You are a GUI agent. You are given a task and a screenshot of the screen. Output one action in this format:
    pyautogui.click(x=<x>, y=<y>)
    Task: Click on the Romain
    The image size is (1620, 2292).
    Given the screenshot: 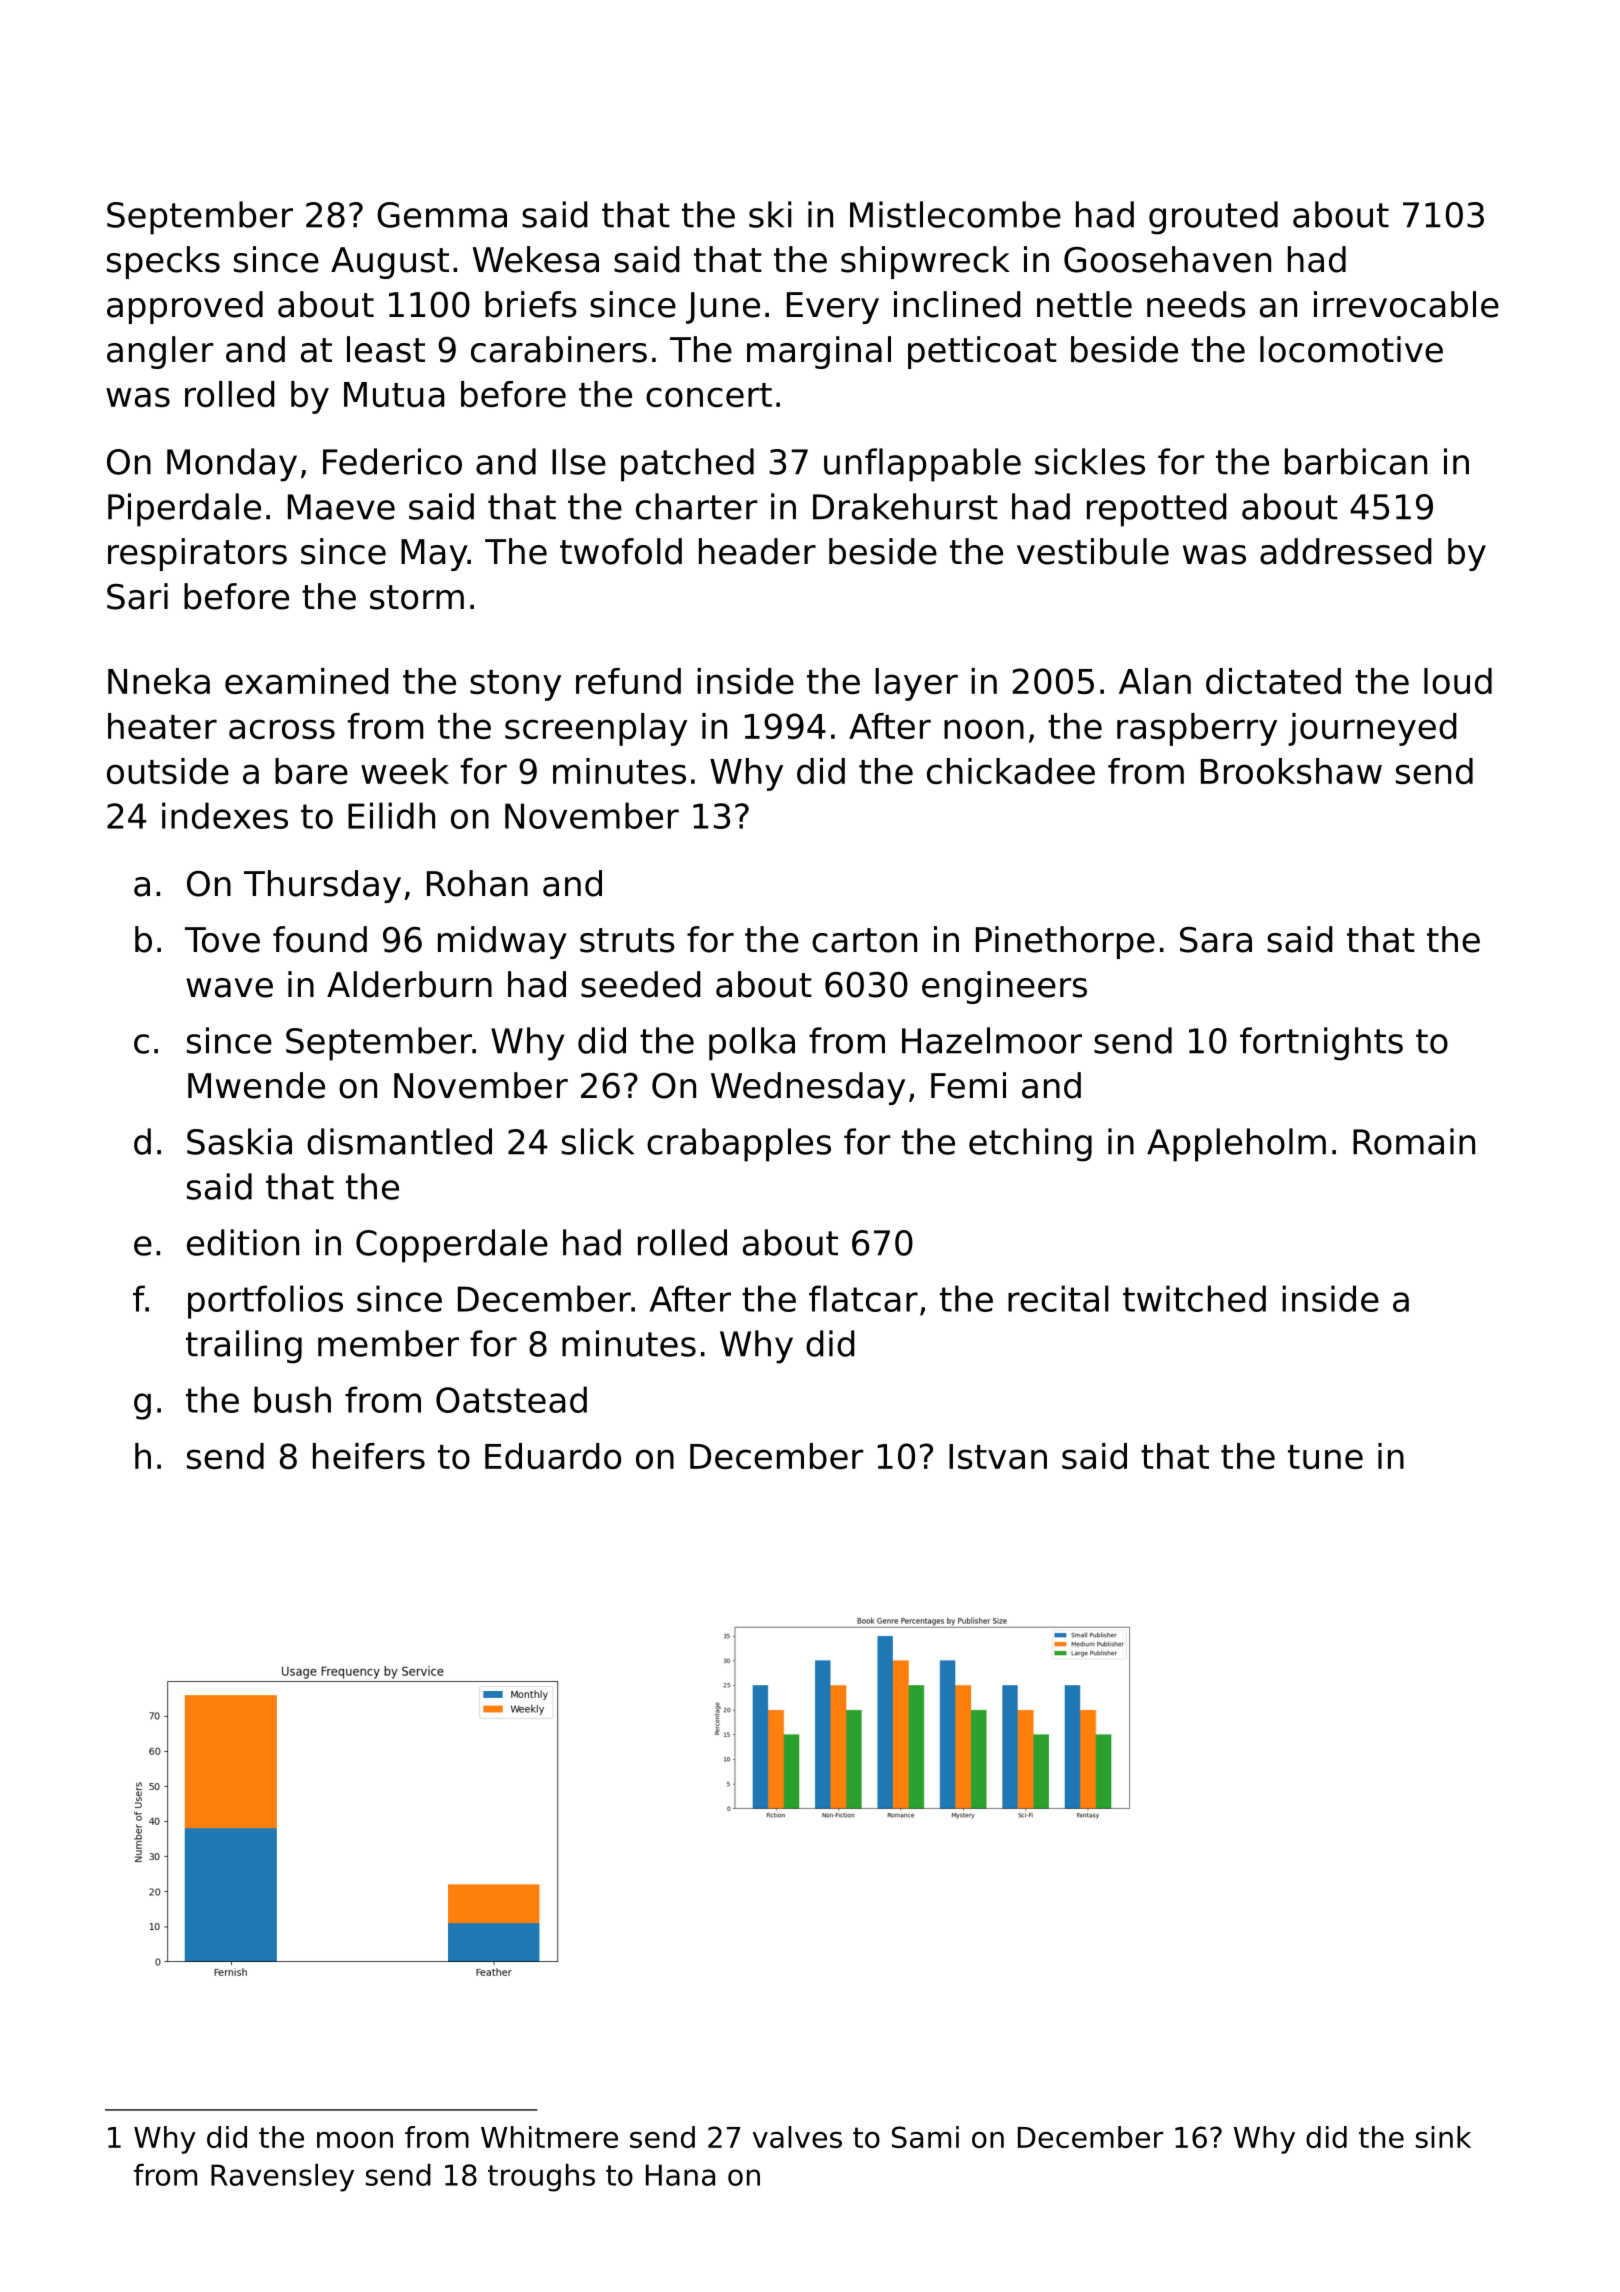 What is the action you would take?
    pyautogui.click(x=1414, y=1141)
